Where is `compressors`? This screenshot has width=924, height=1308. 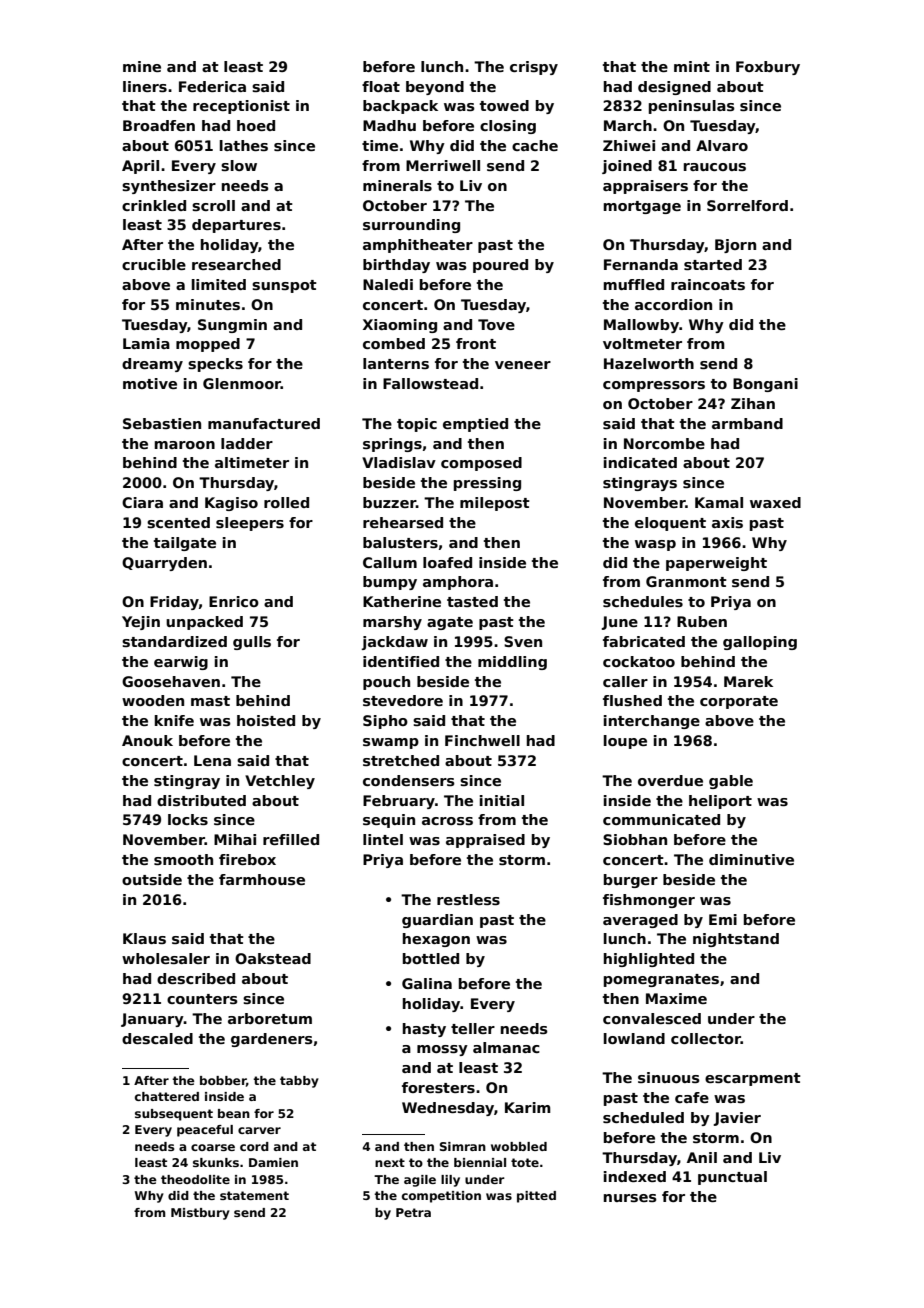
compressors is located at coordinates (654, 386).
